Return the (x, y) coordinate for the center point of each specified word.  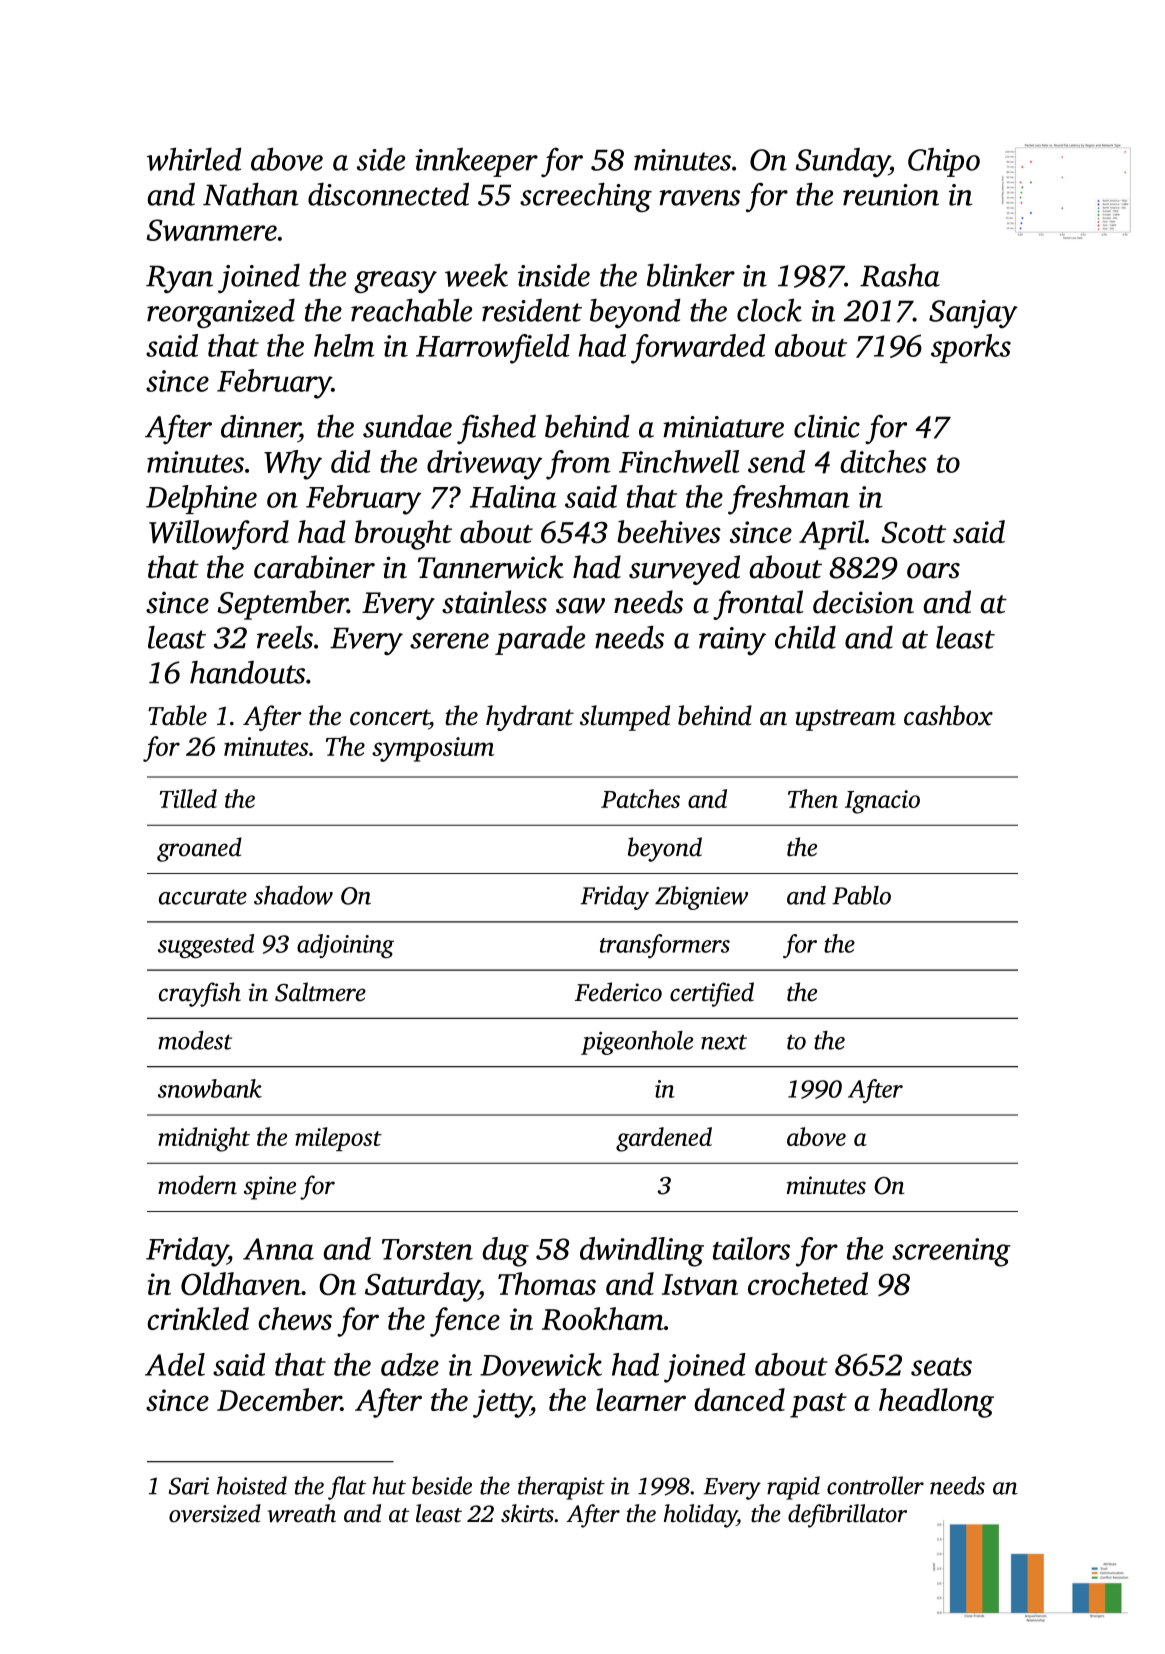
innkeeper (476, 162)
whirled (194, 159)
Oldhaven (241, 1283)
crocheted (808, 1283)
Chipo (944, 162)
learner (641, 1399)
